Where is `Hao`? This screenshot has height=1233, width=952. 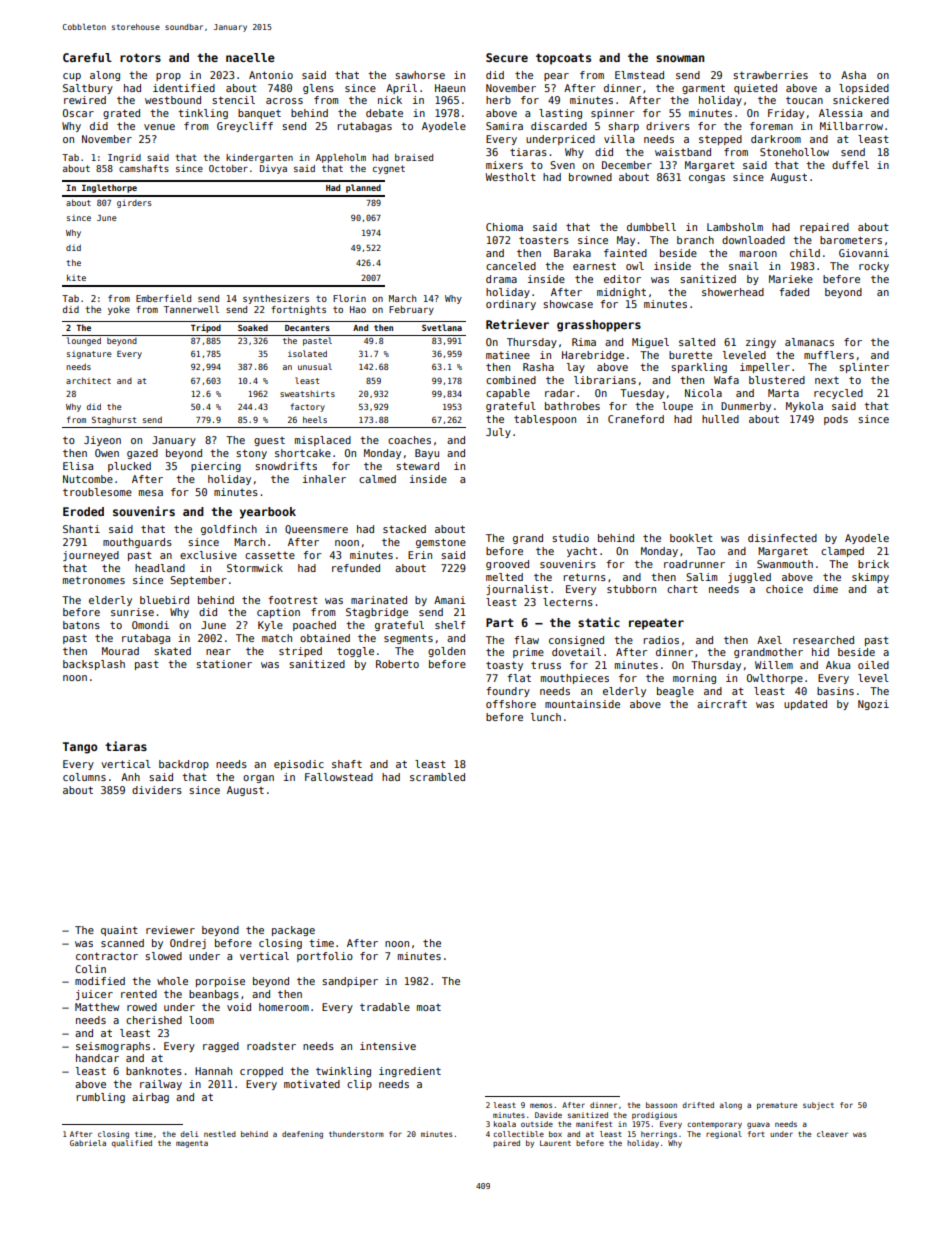
Hao is located at coordinates (358, 309).
